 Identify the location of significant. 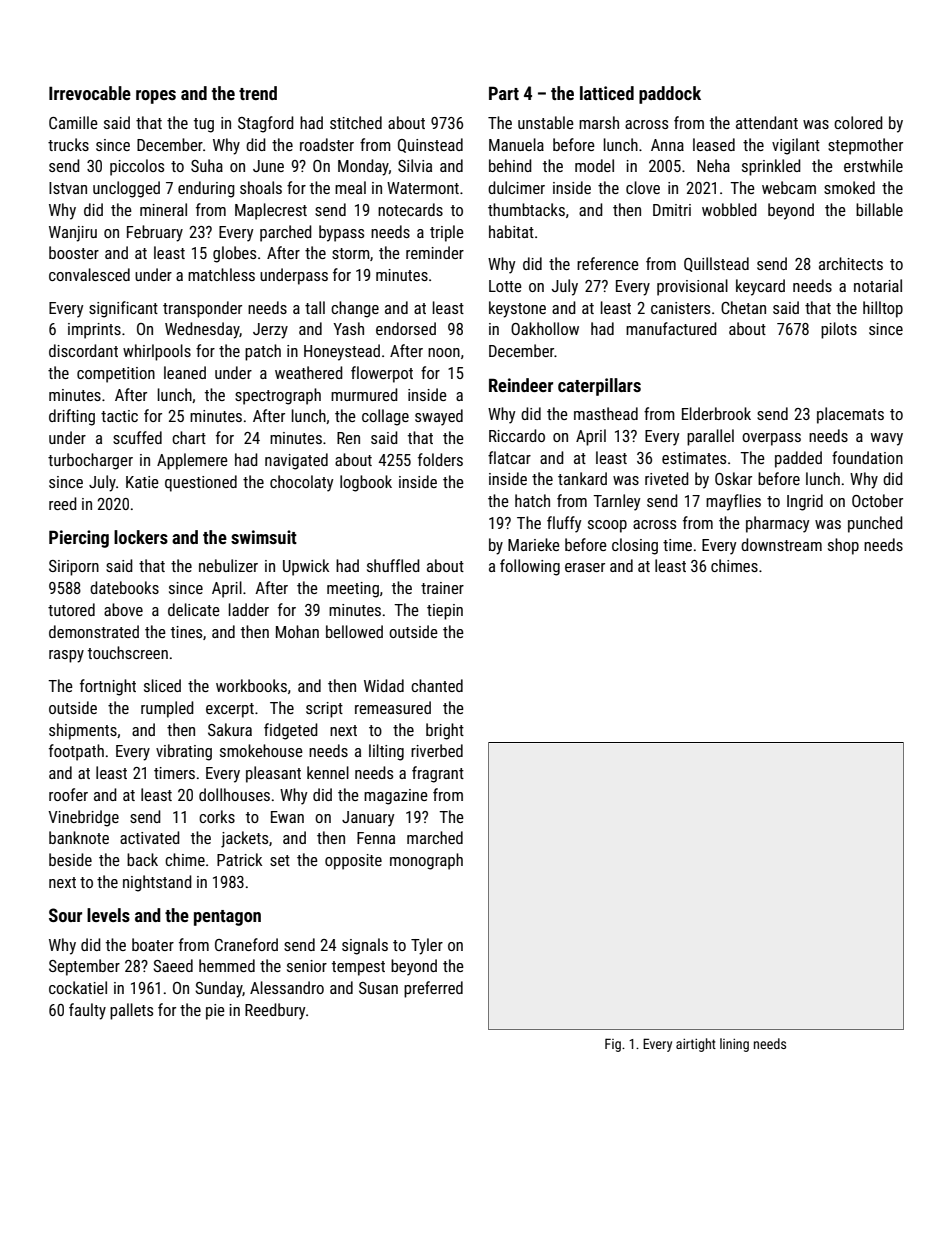
(123, 309).
